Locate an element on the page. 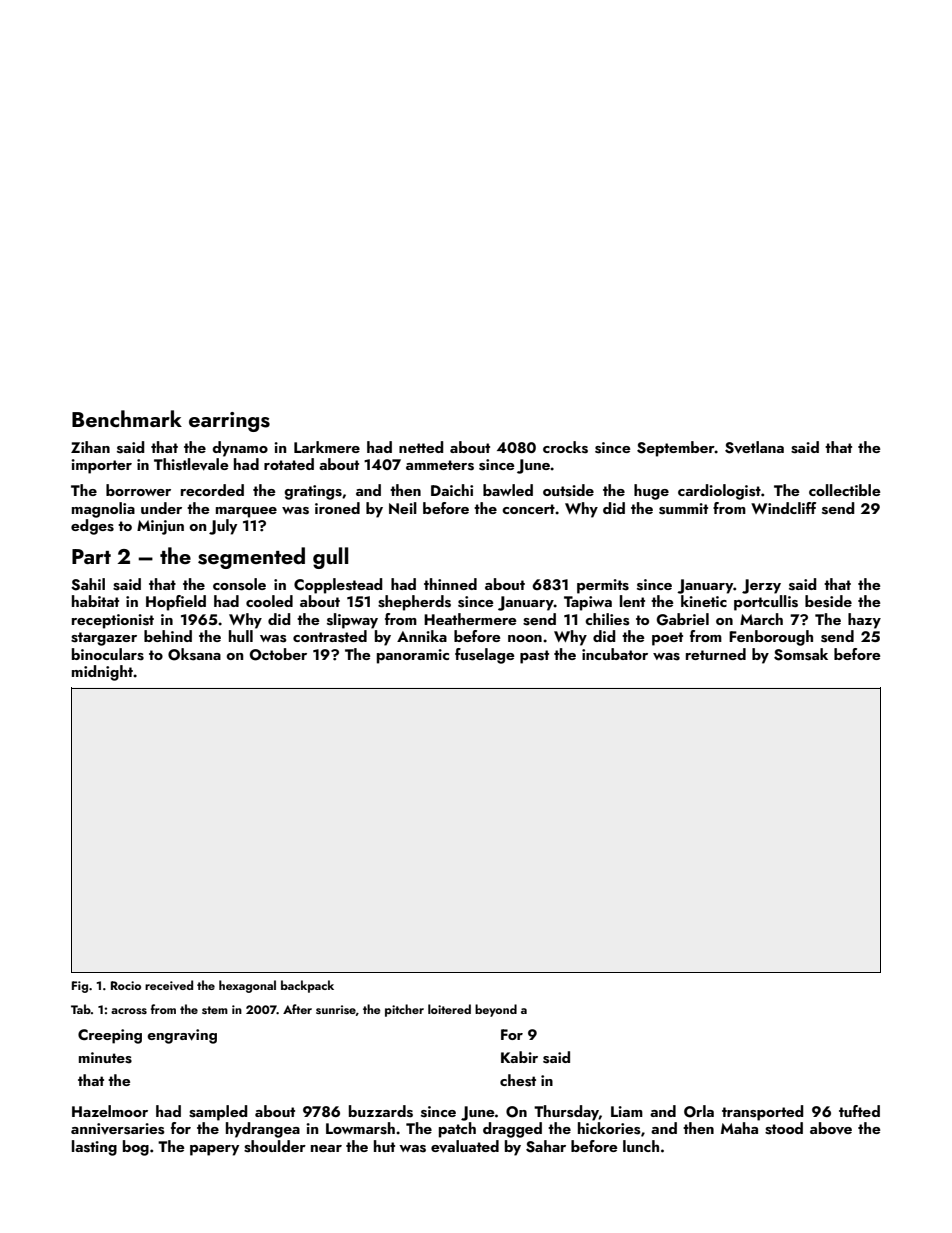  July is located at coordinates (223, 527).
